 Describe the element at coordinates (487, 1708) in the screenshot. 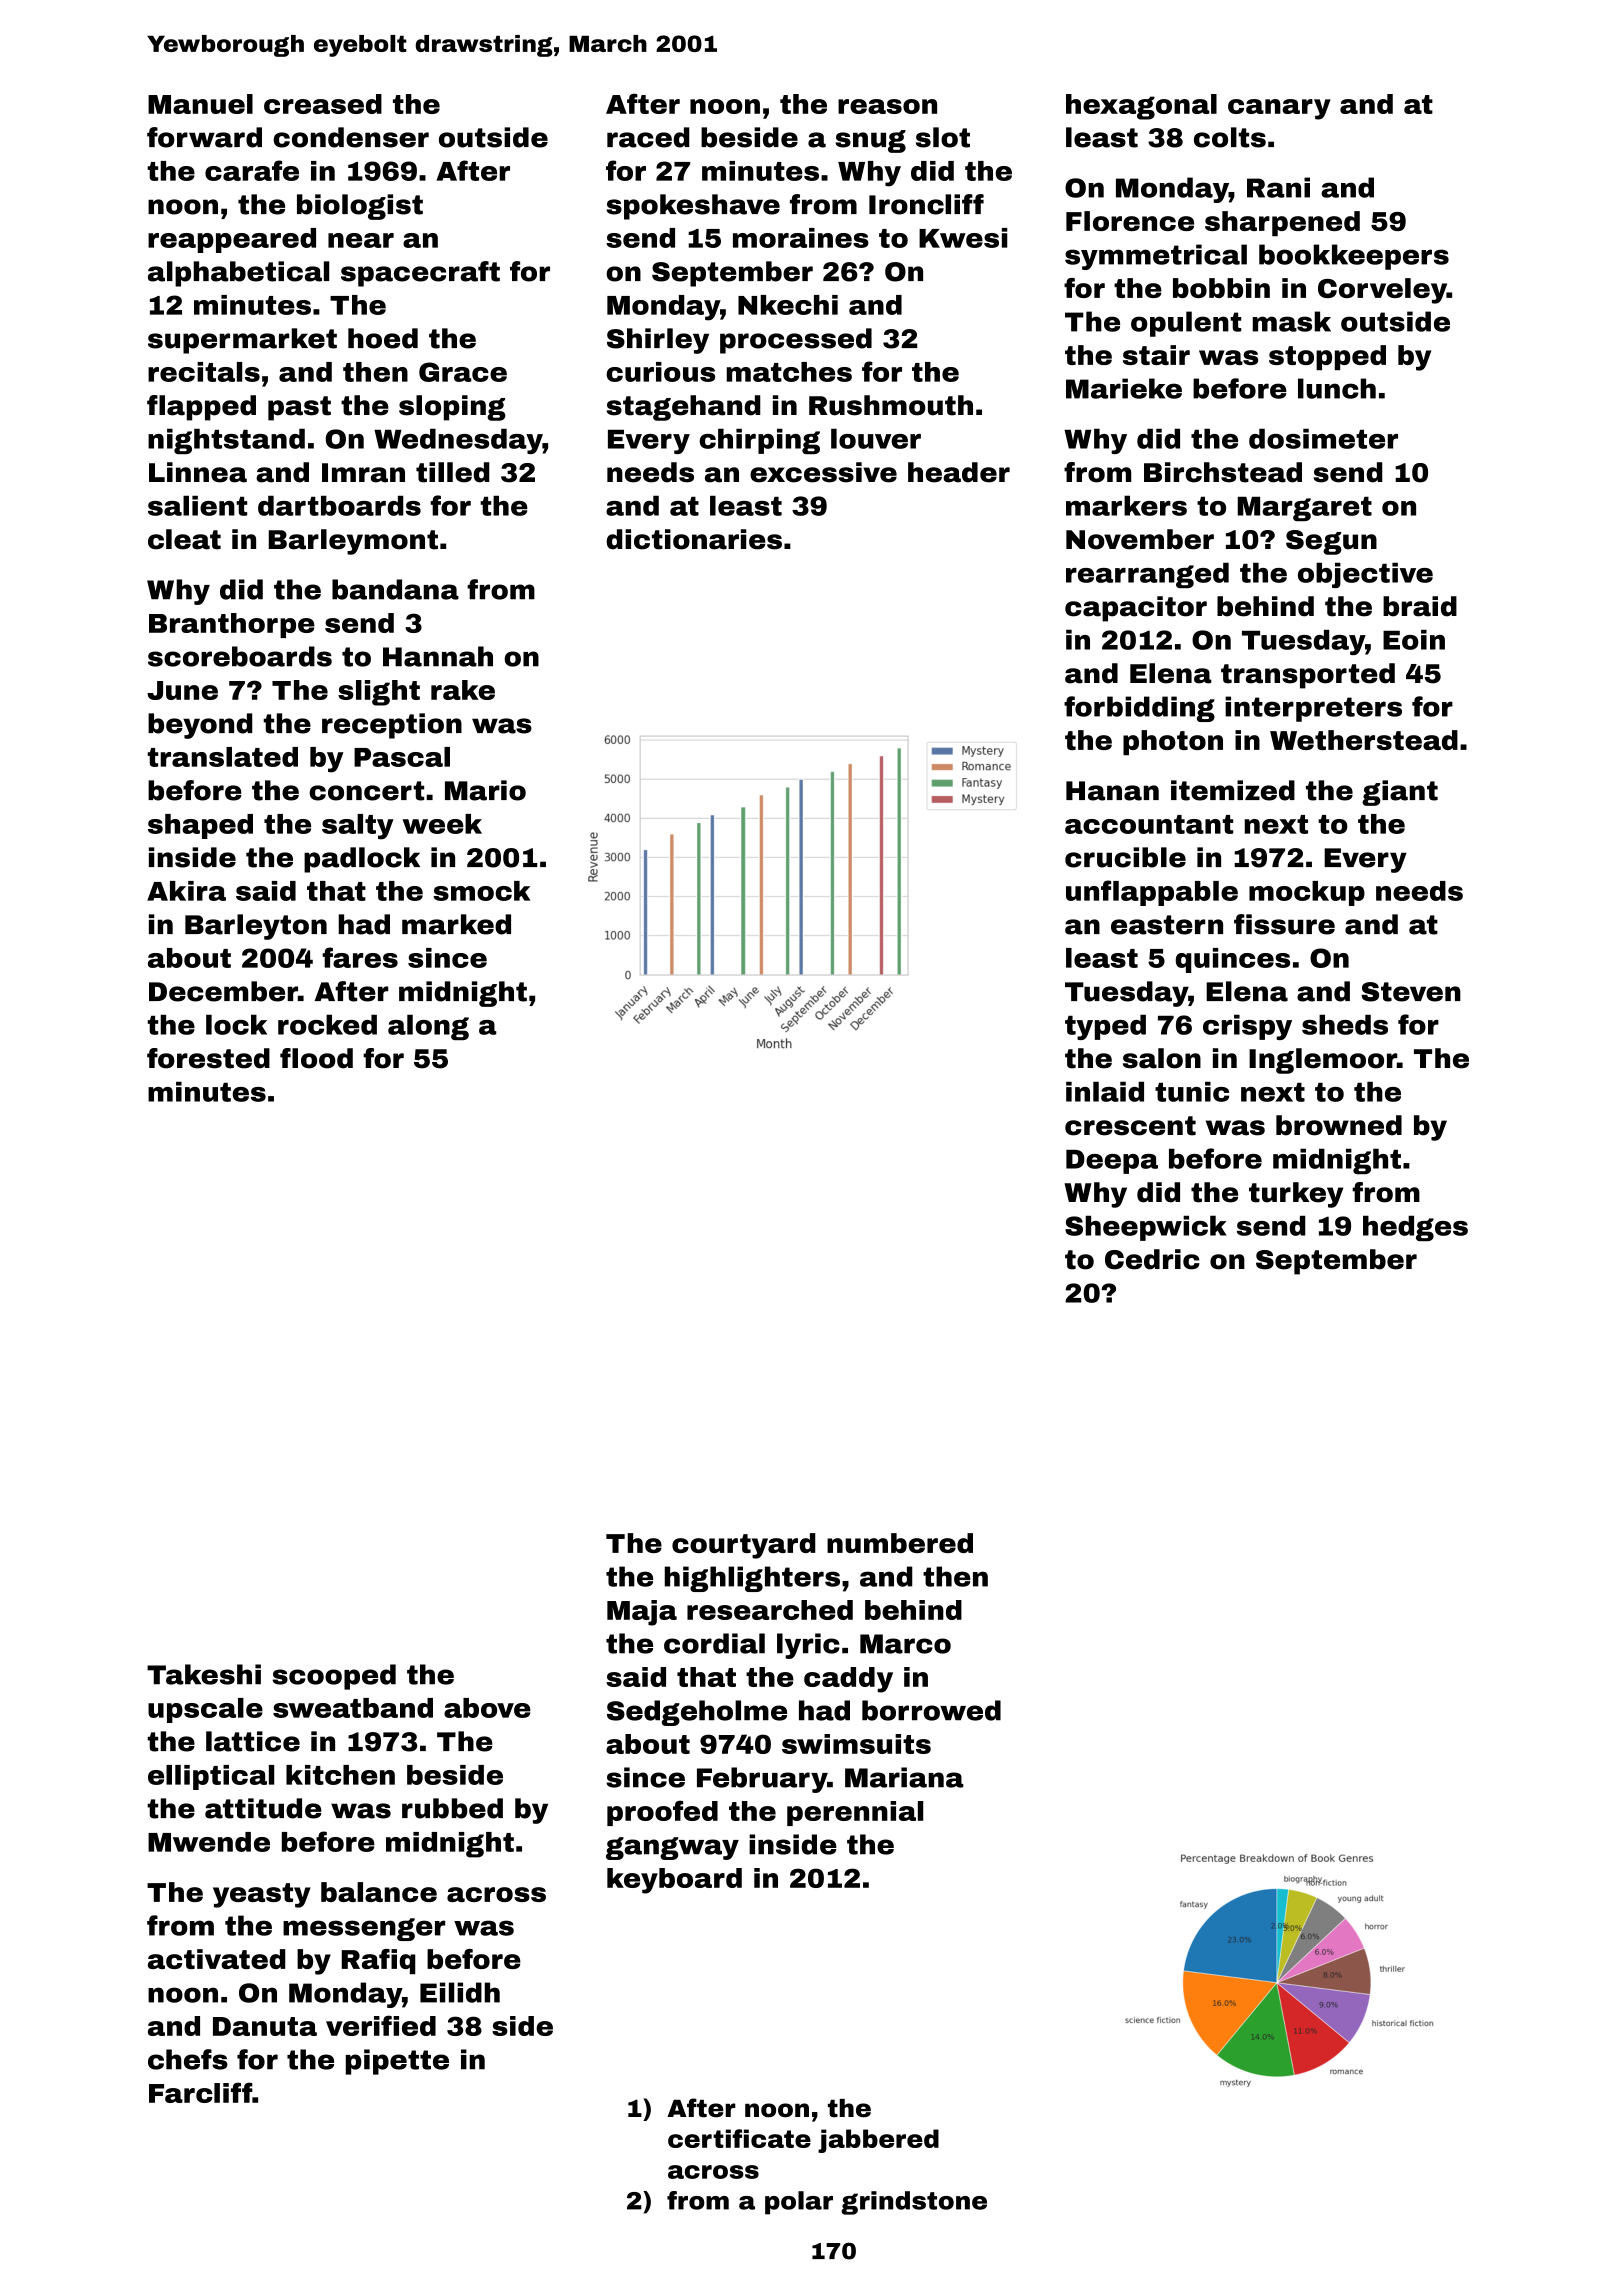

I see `above` at that location.
